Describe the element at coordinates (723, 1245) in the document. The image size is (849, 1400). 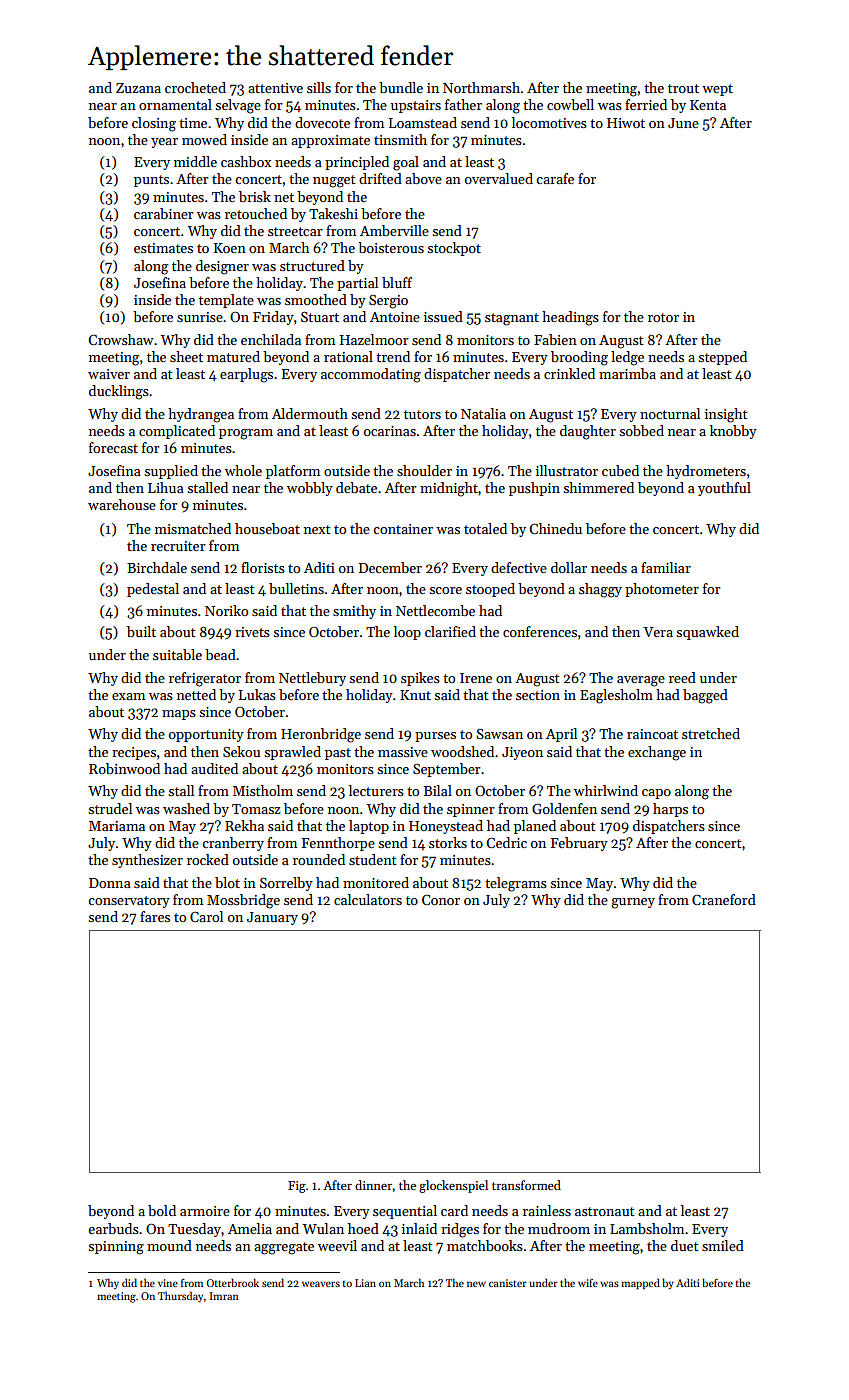
I see `smiled` at that location.
